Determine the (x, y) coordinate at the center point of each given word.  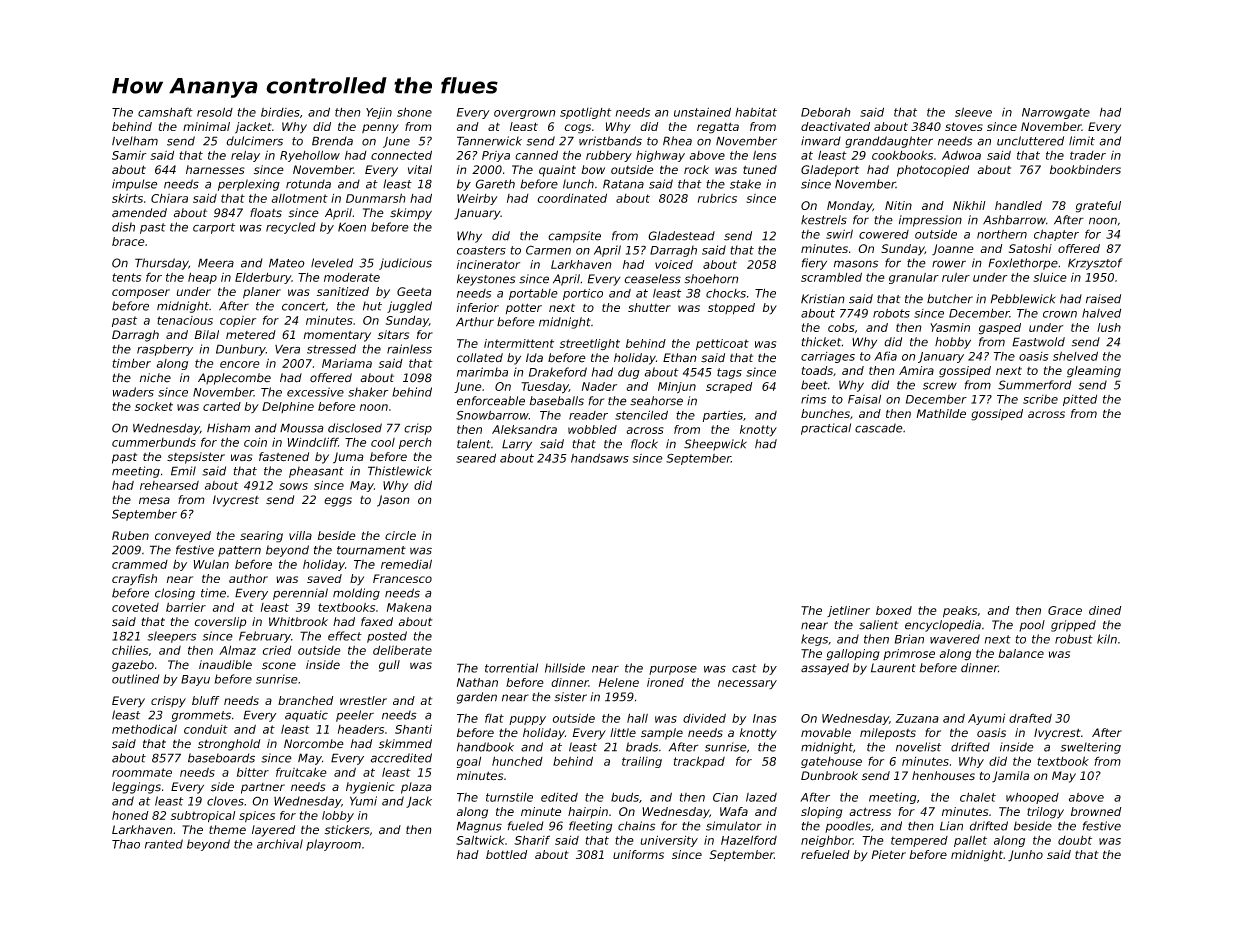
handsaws (600, 458)
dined (1105, 610)
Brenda (332, 141)
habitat (756, 112)
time (213, 593)
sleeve (973, 112)
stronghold (229, 745)
